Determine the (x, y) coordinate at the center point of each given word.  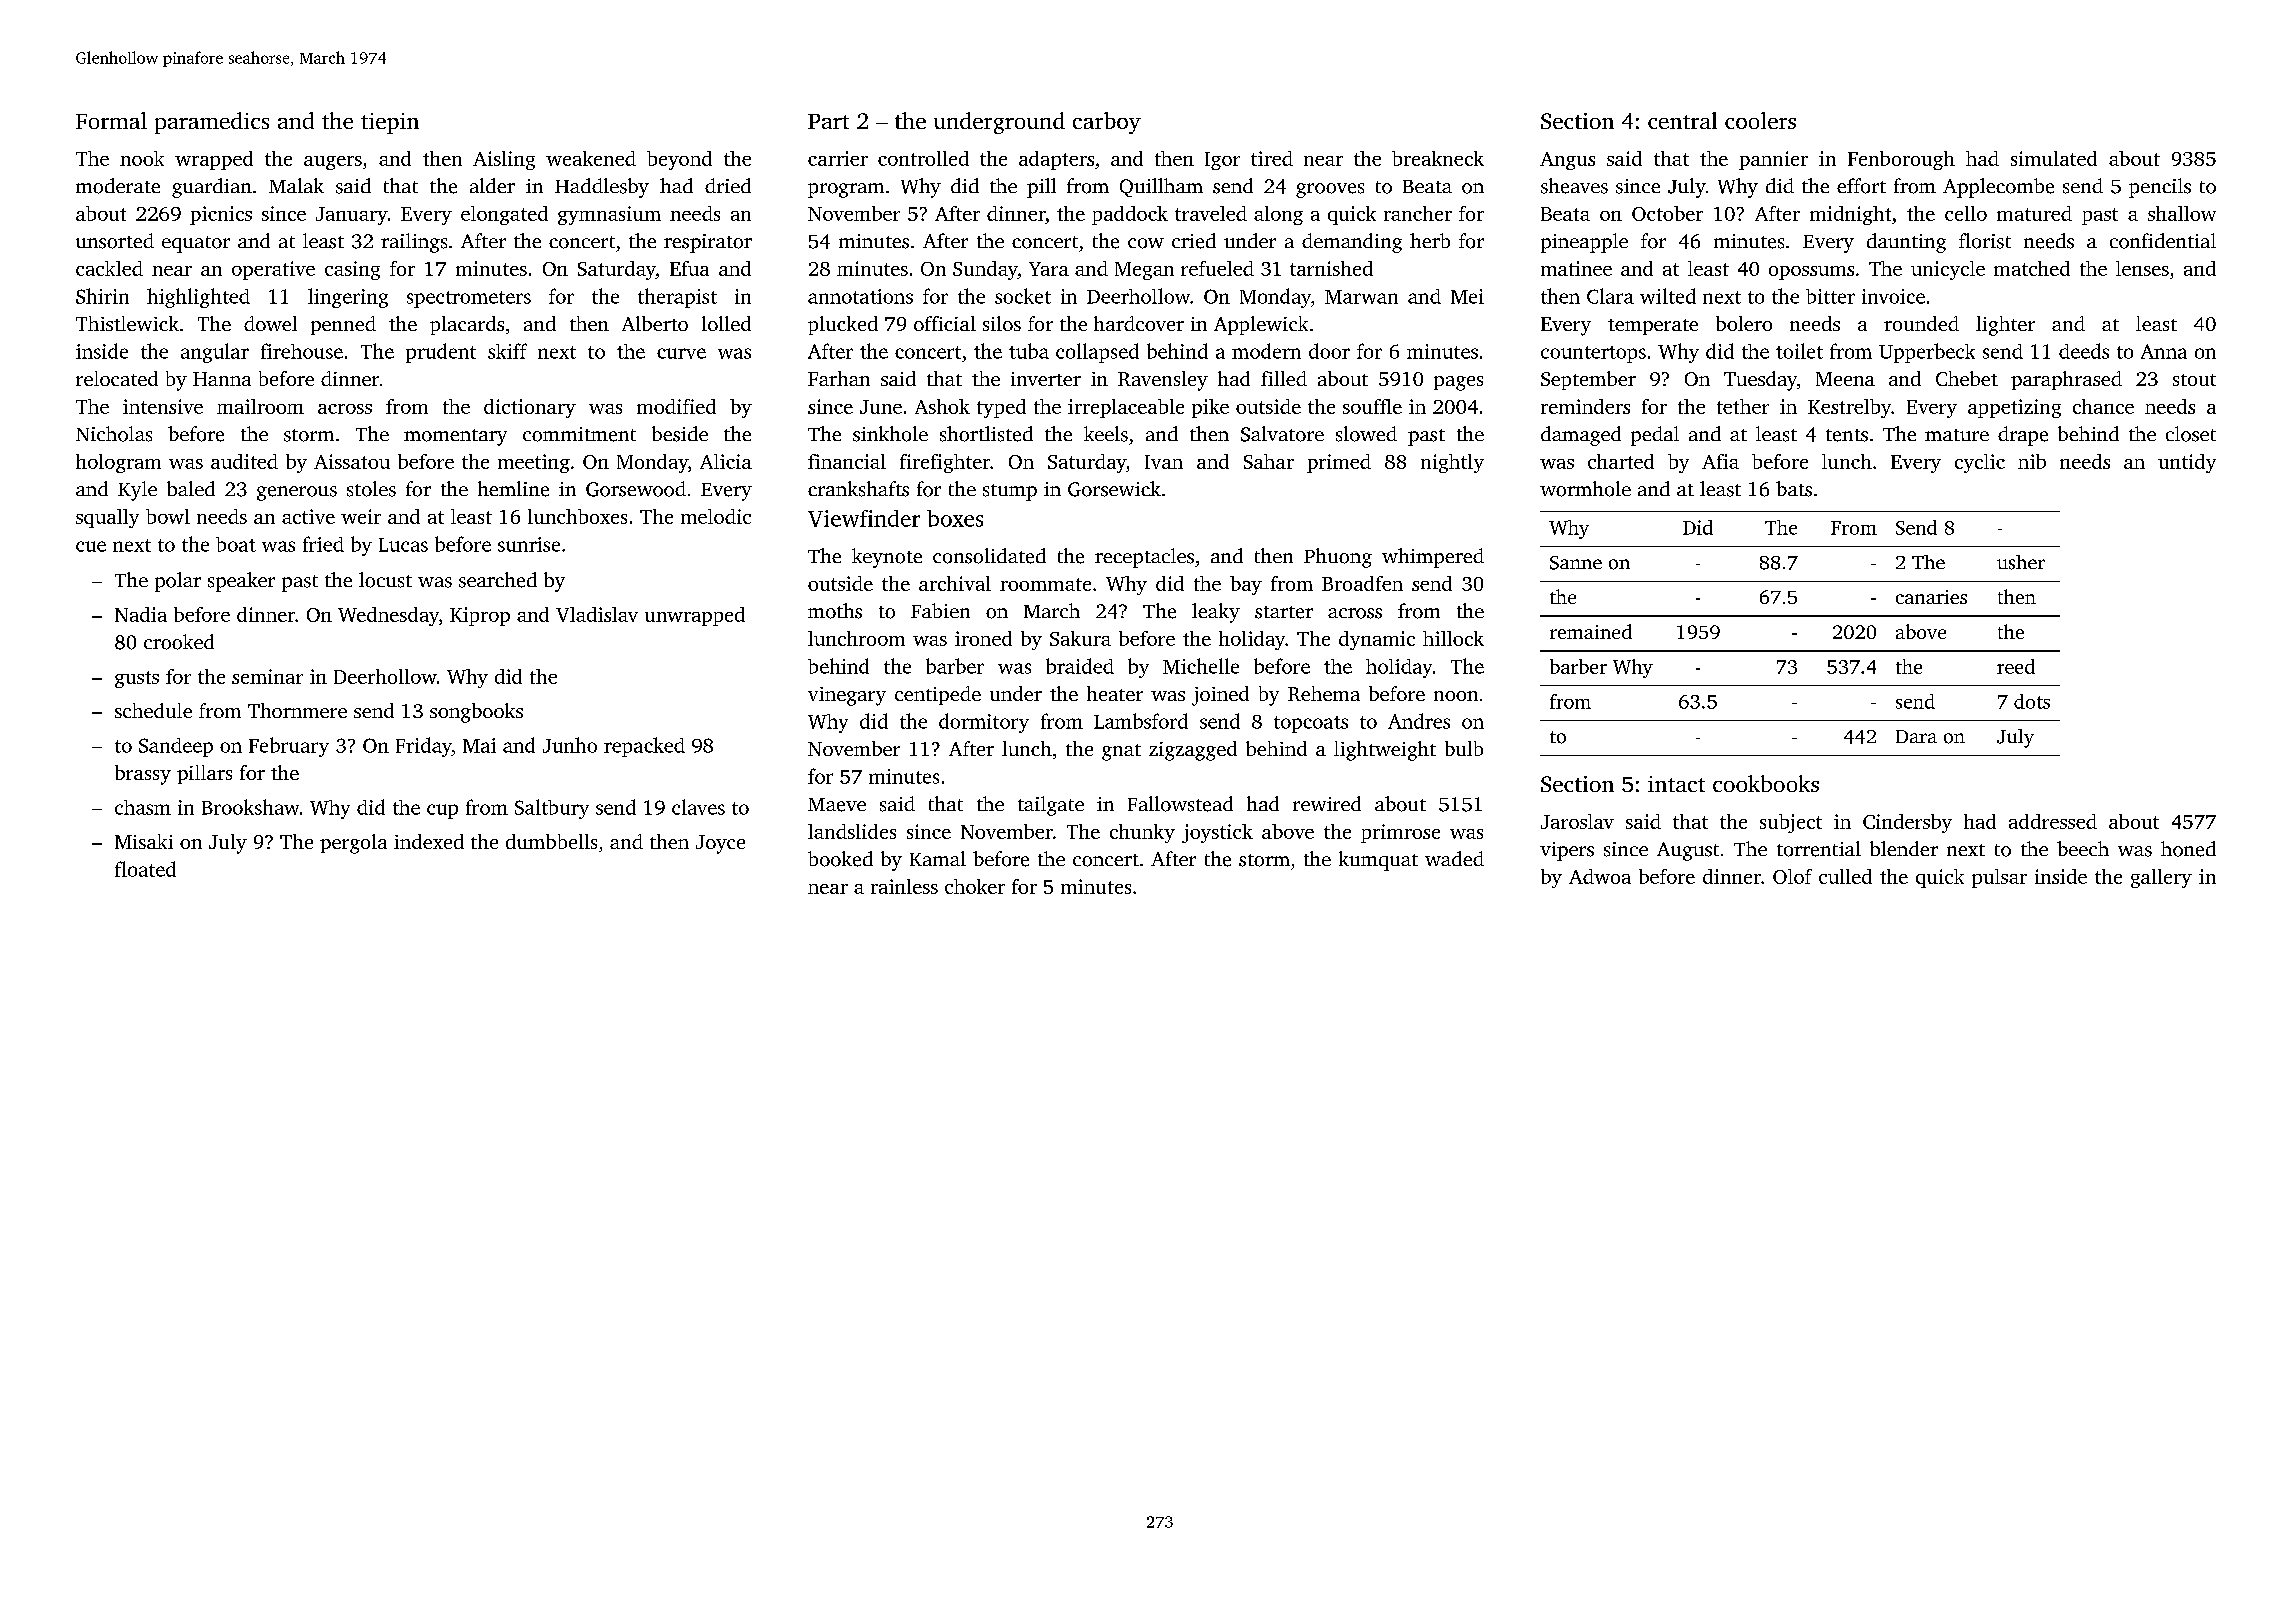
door (1329, 351)
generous (297, 493)
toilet (1799, 351)
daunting (1906, 243)
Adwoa (1600, 876)
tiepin (390, 123)
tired (1272, 158)
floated (145, 869)
